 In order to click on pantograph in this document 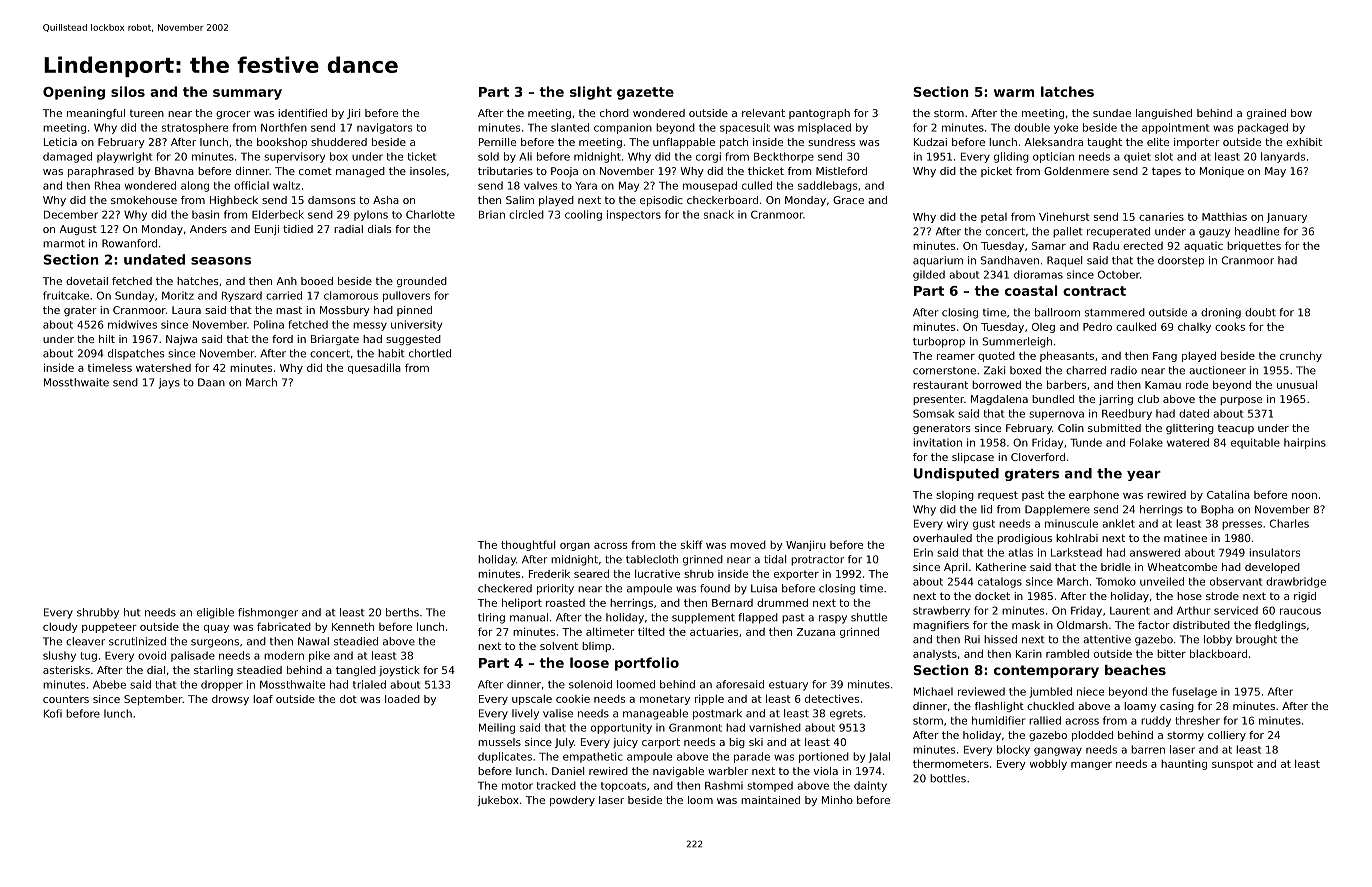, I will do `click(819, 114)`.
